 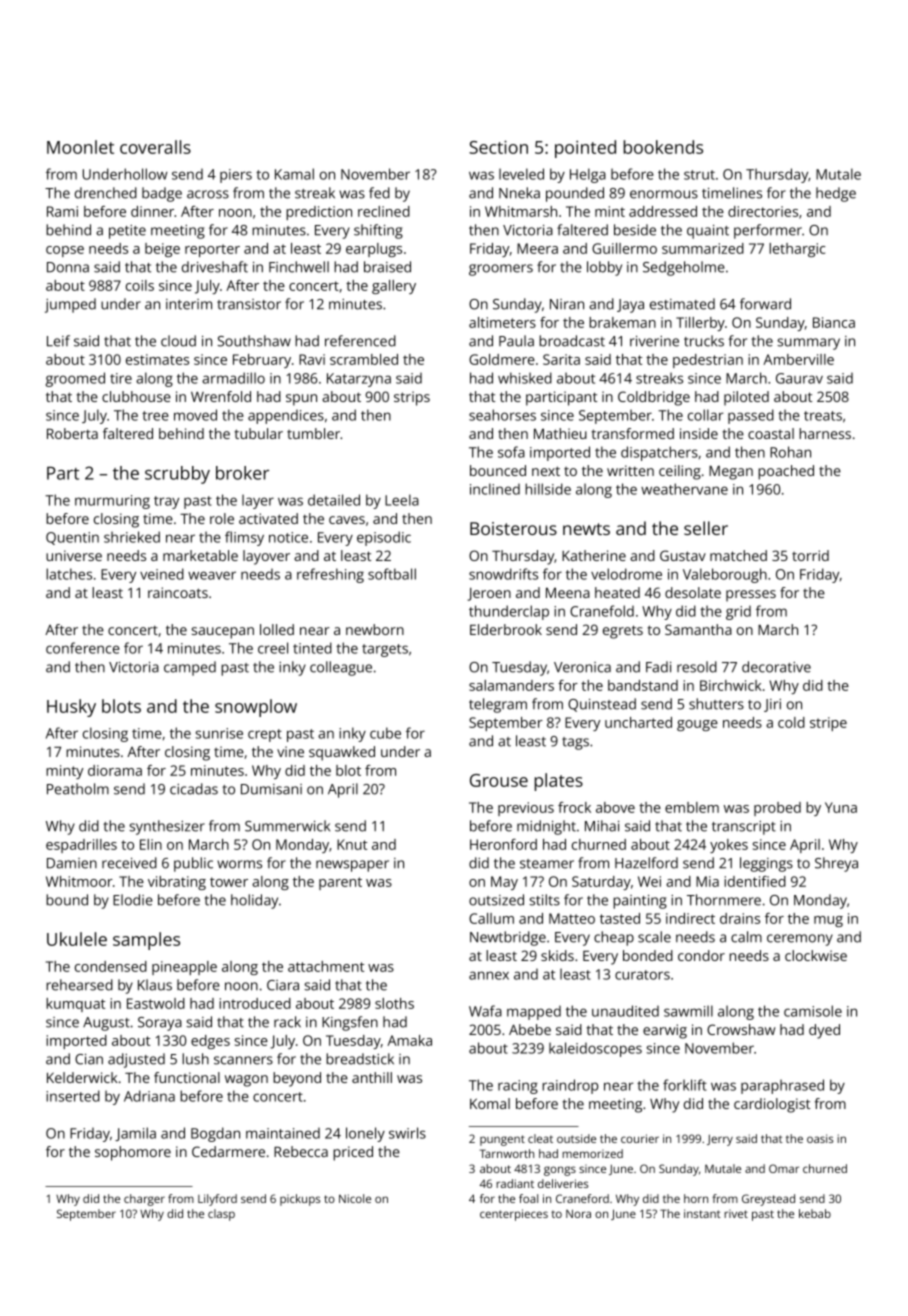 I want to click on probed, so click(x=777, y=809).
